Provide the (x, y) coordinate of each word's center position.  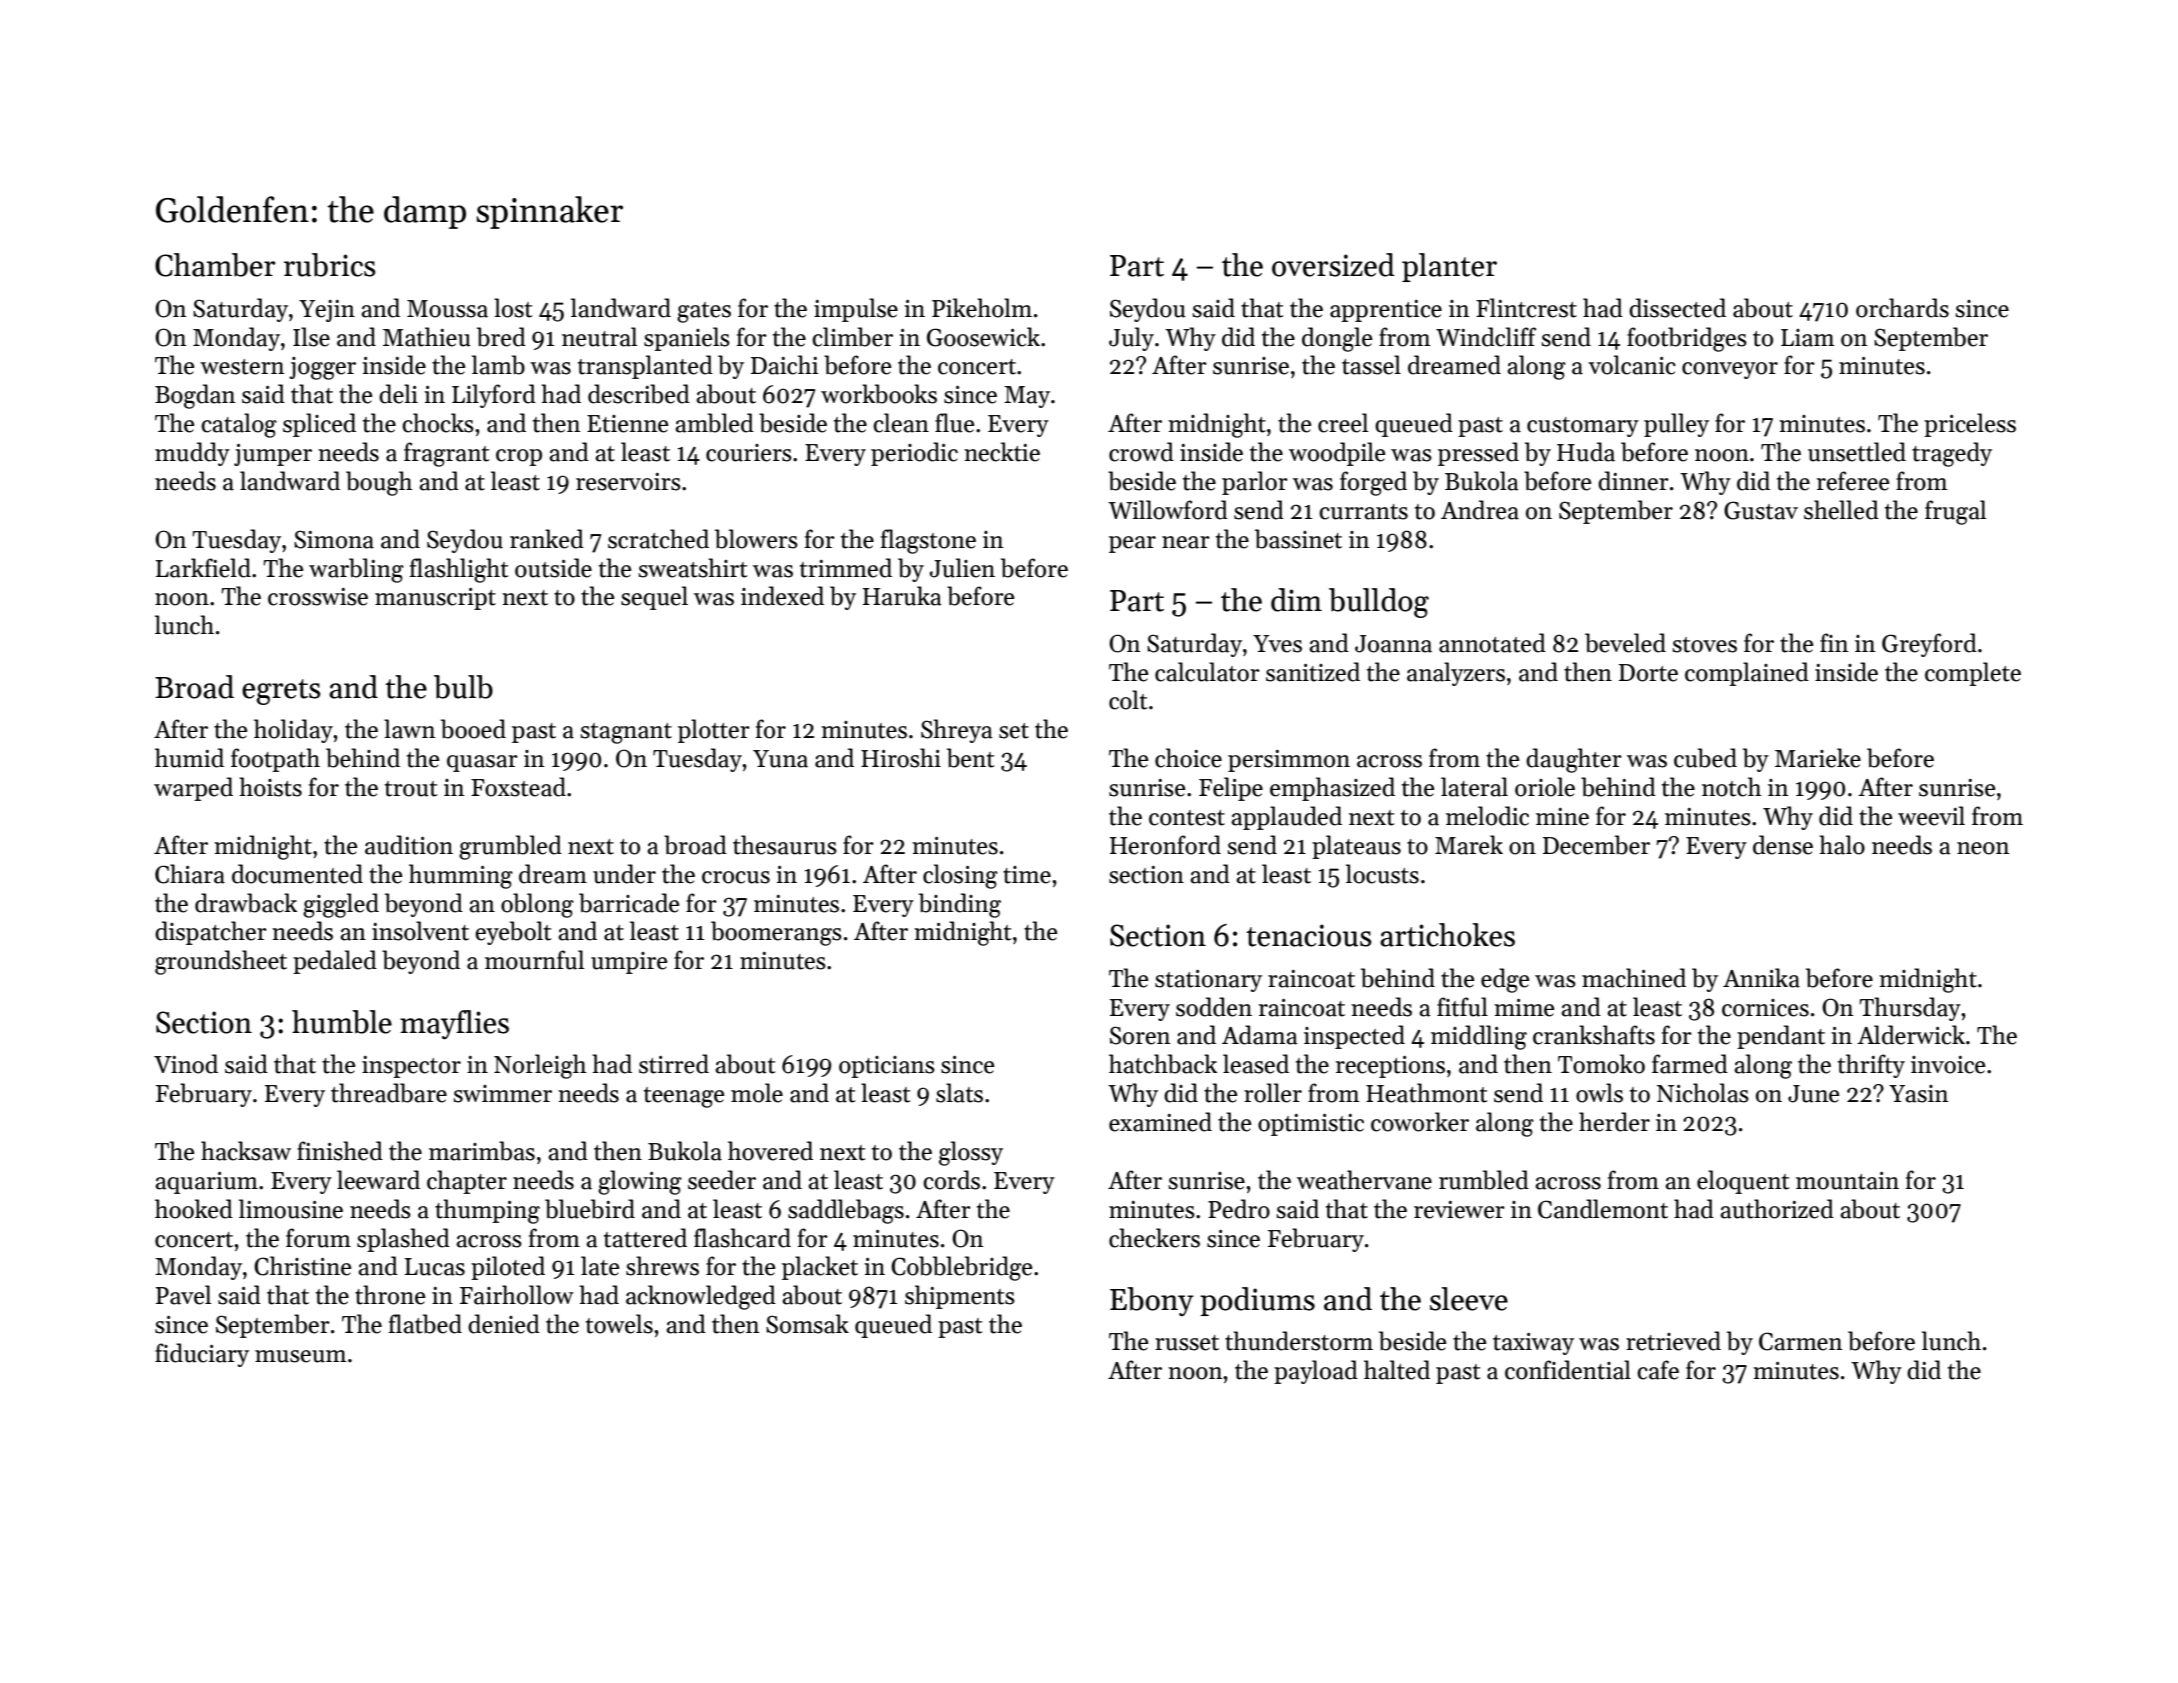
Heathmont (1426, 1093)
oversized (1333, 265)
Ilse (311, 337)
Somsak (807, 1324)
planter (1449, 267)
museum (301, 1356)
